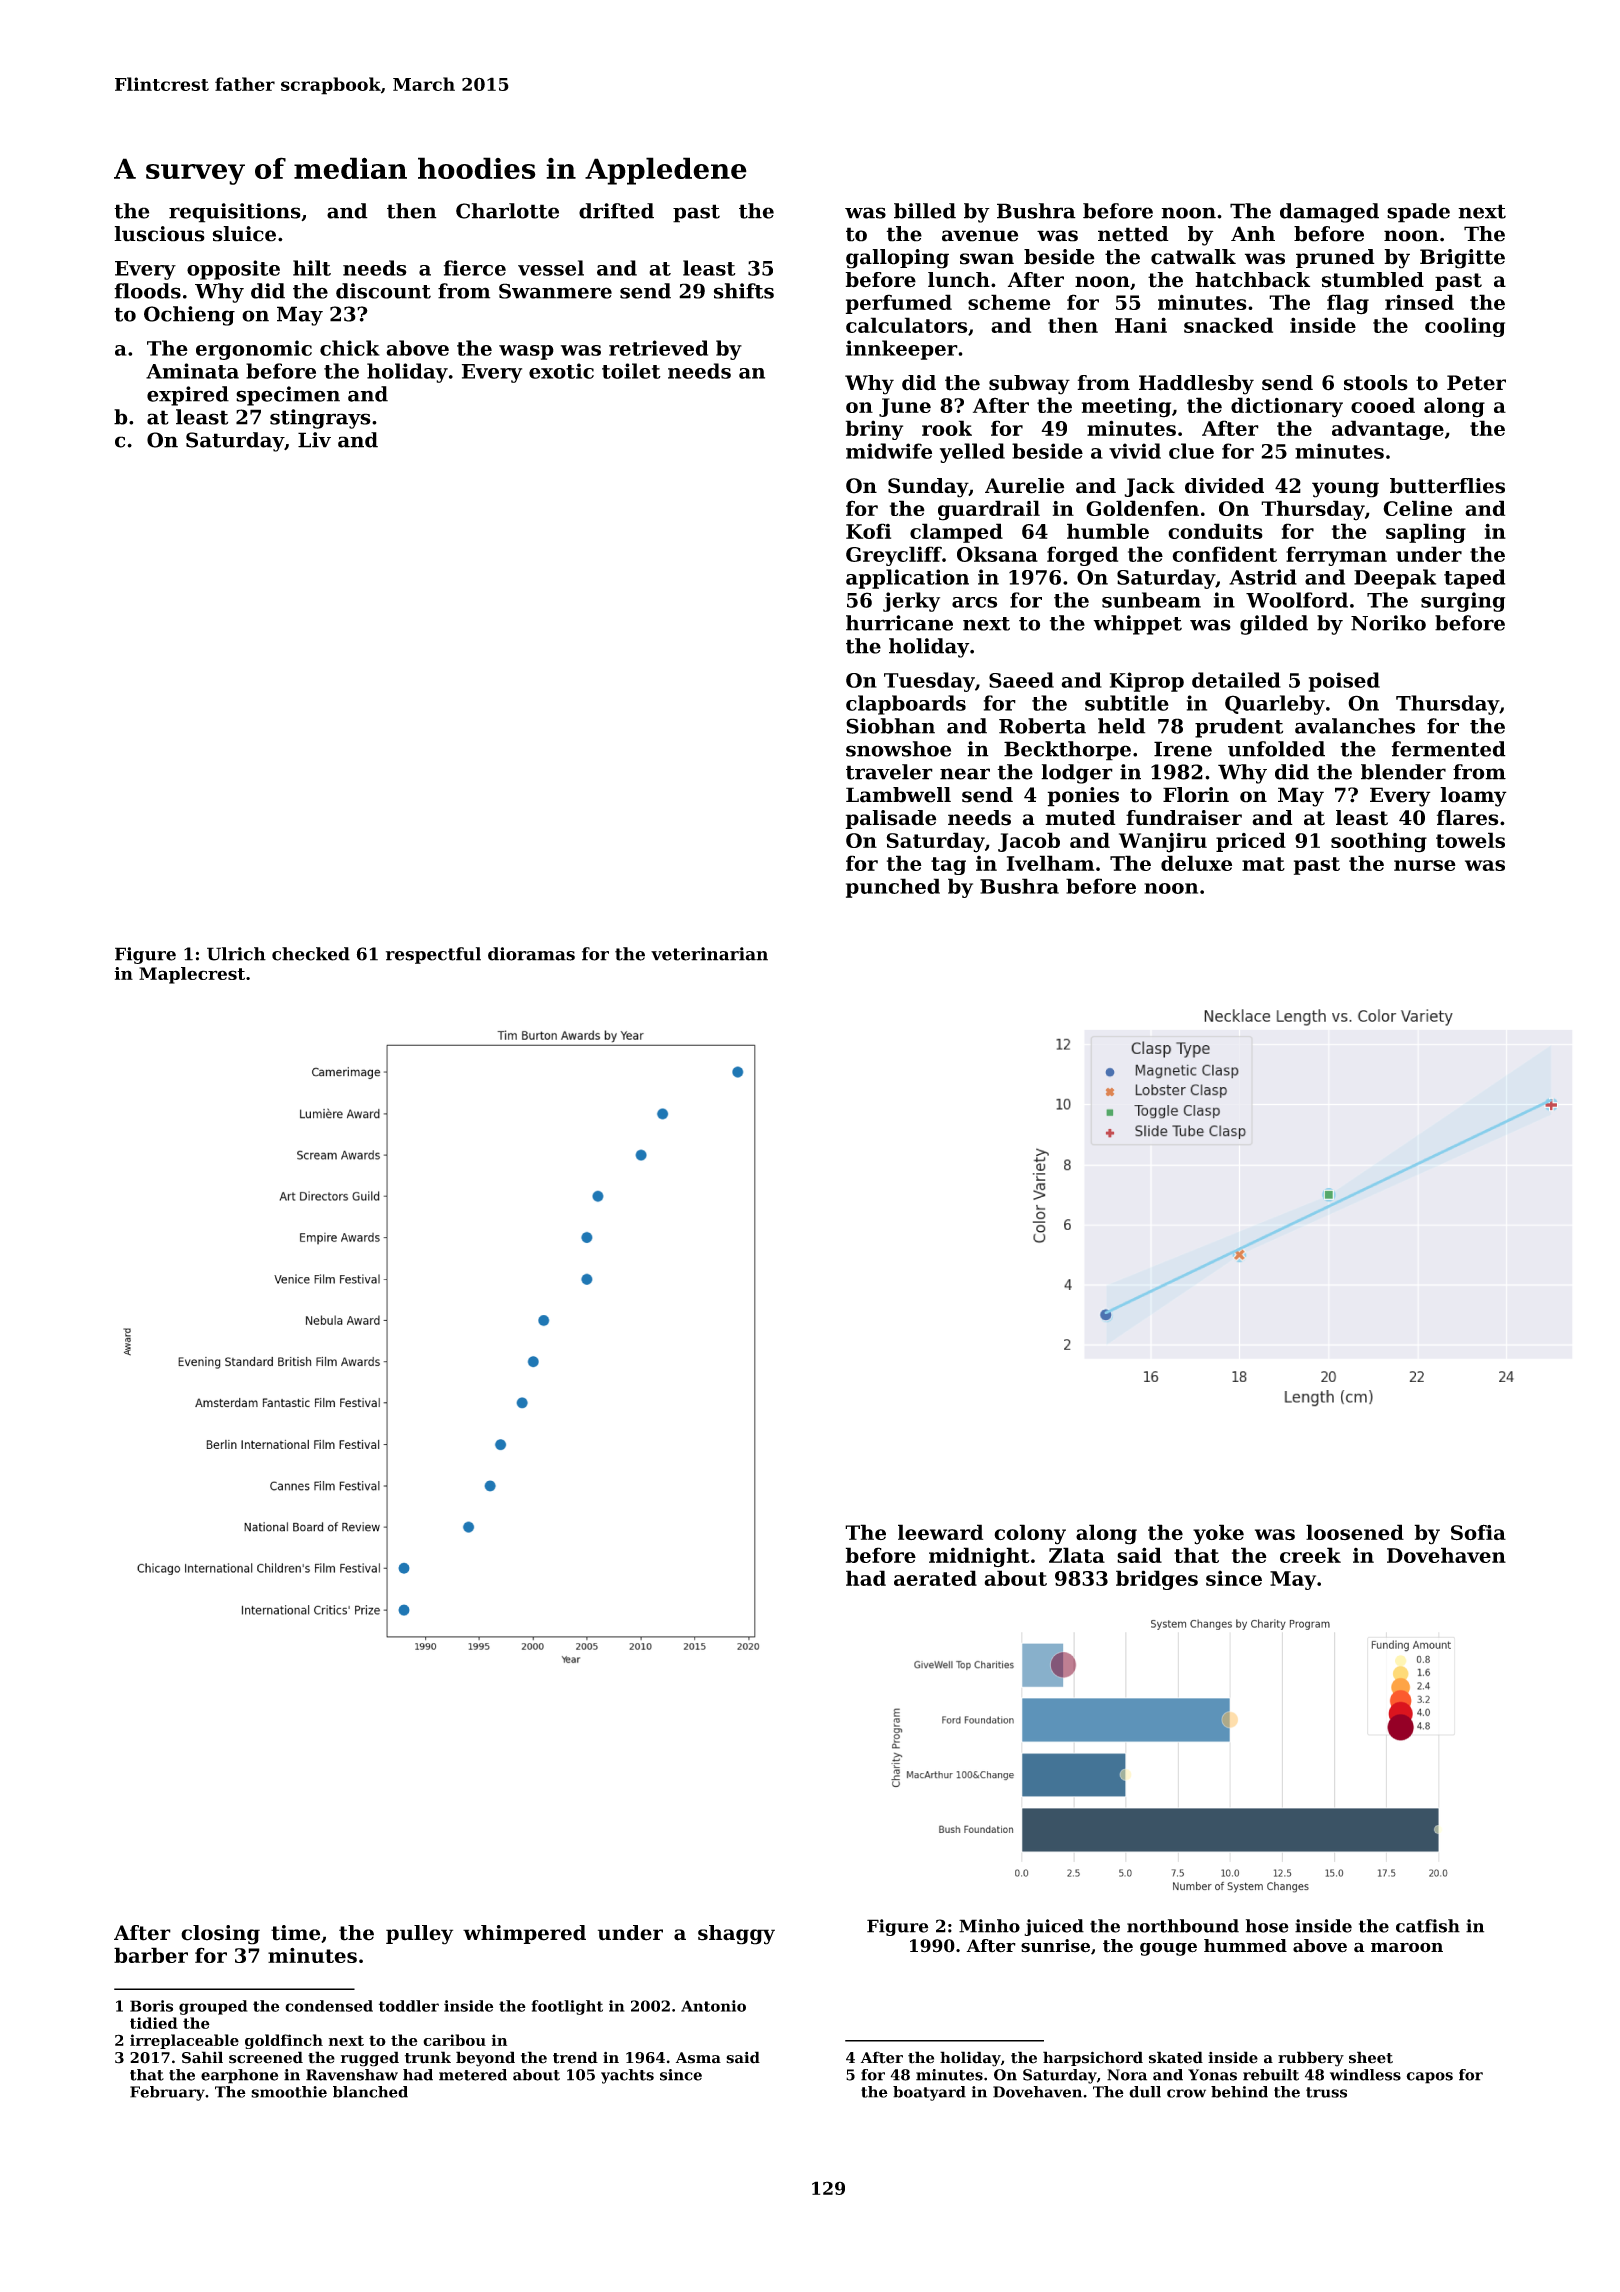 The image size is (1620, 2292). What do you see at coordinates (239, 2076) in the image?
I see `earphone` at bounding box center [239, 2076].
